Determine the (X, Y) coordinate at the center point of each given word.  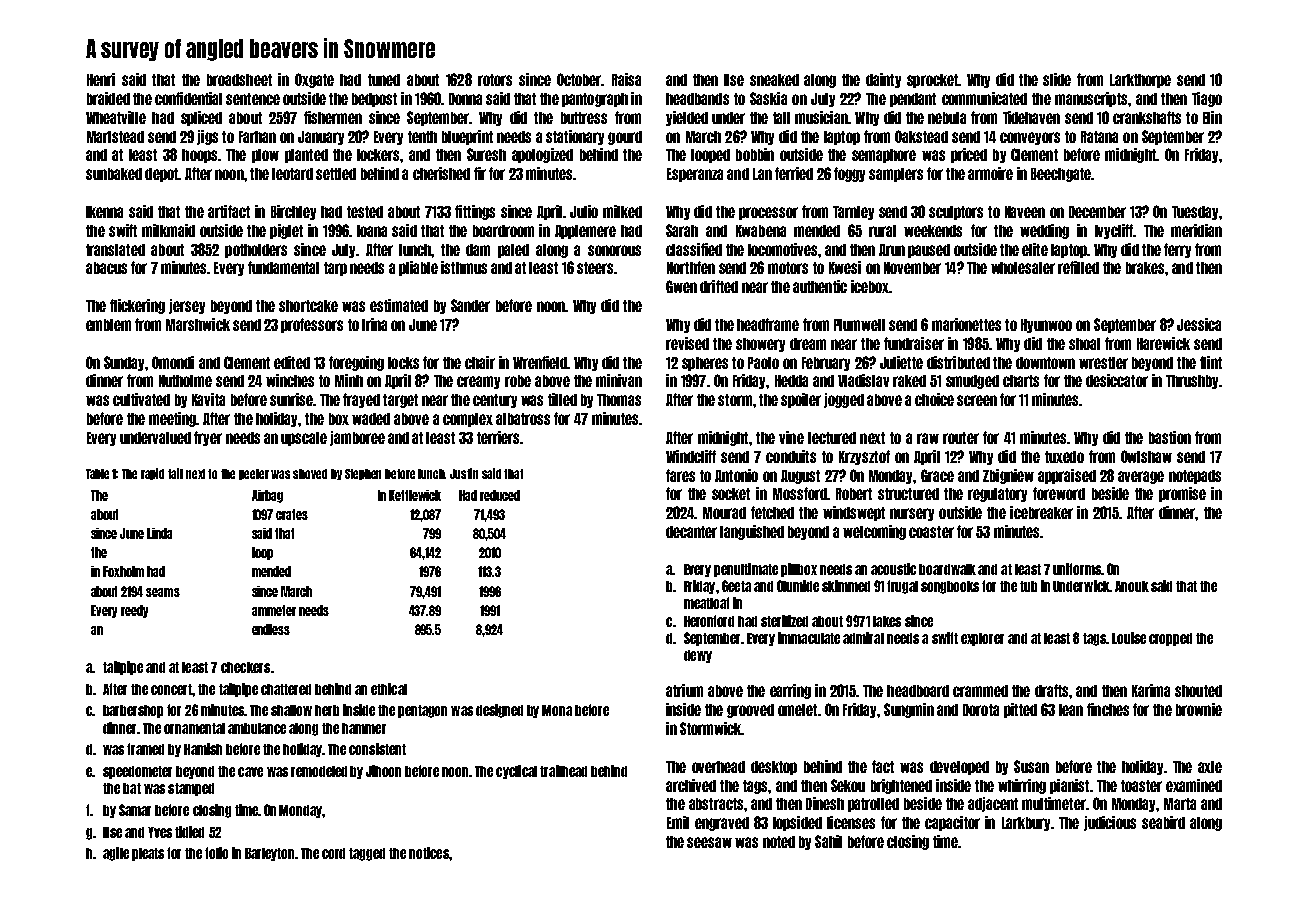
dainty (883, 80)
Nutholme (185, 381)
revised (687, 343)
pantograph (595, 100)
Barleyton (269, 854)
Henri (101, 79)
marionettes (966, 324)
